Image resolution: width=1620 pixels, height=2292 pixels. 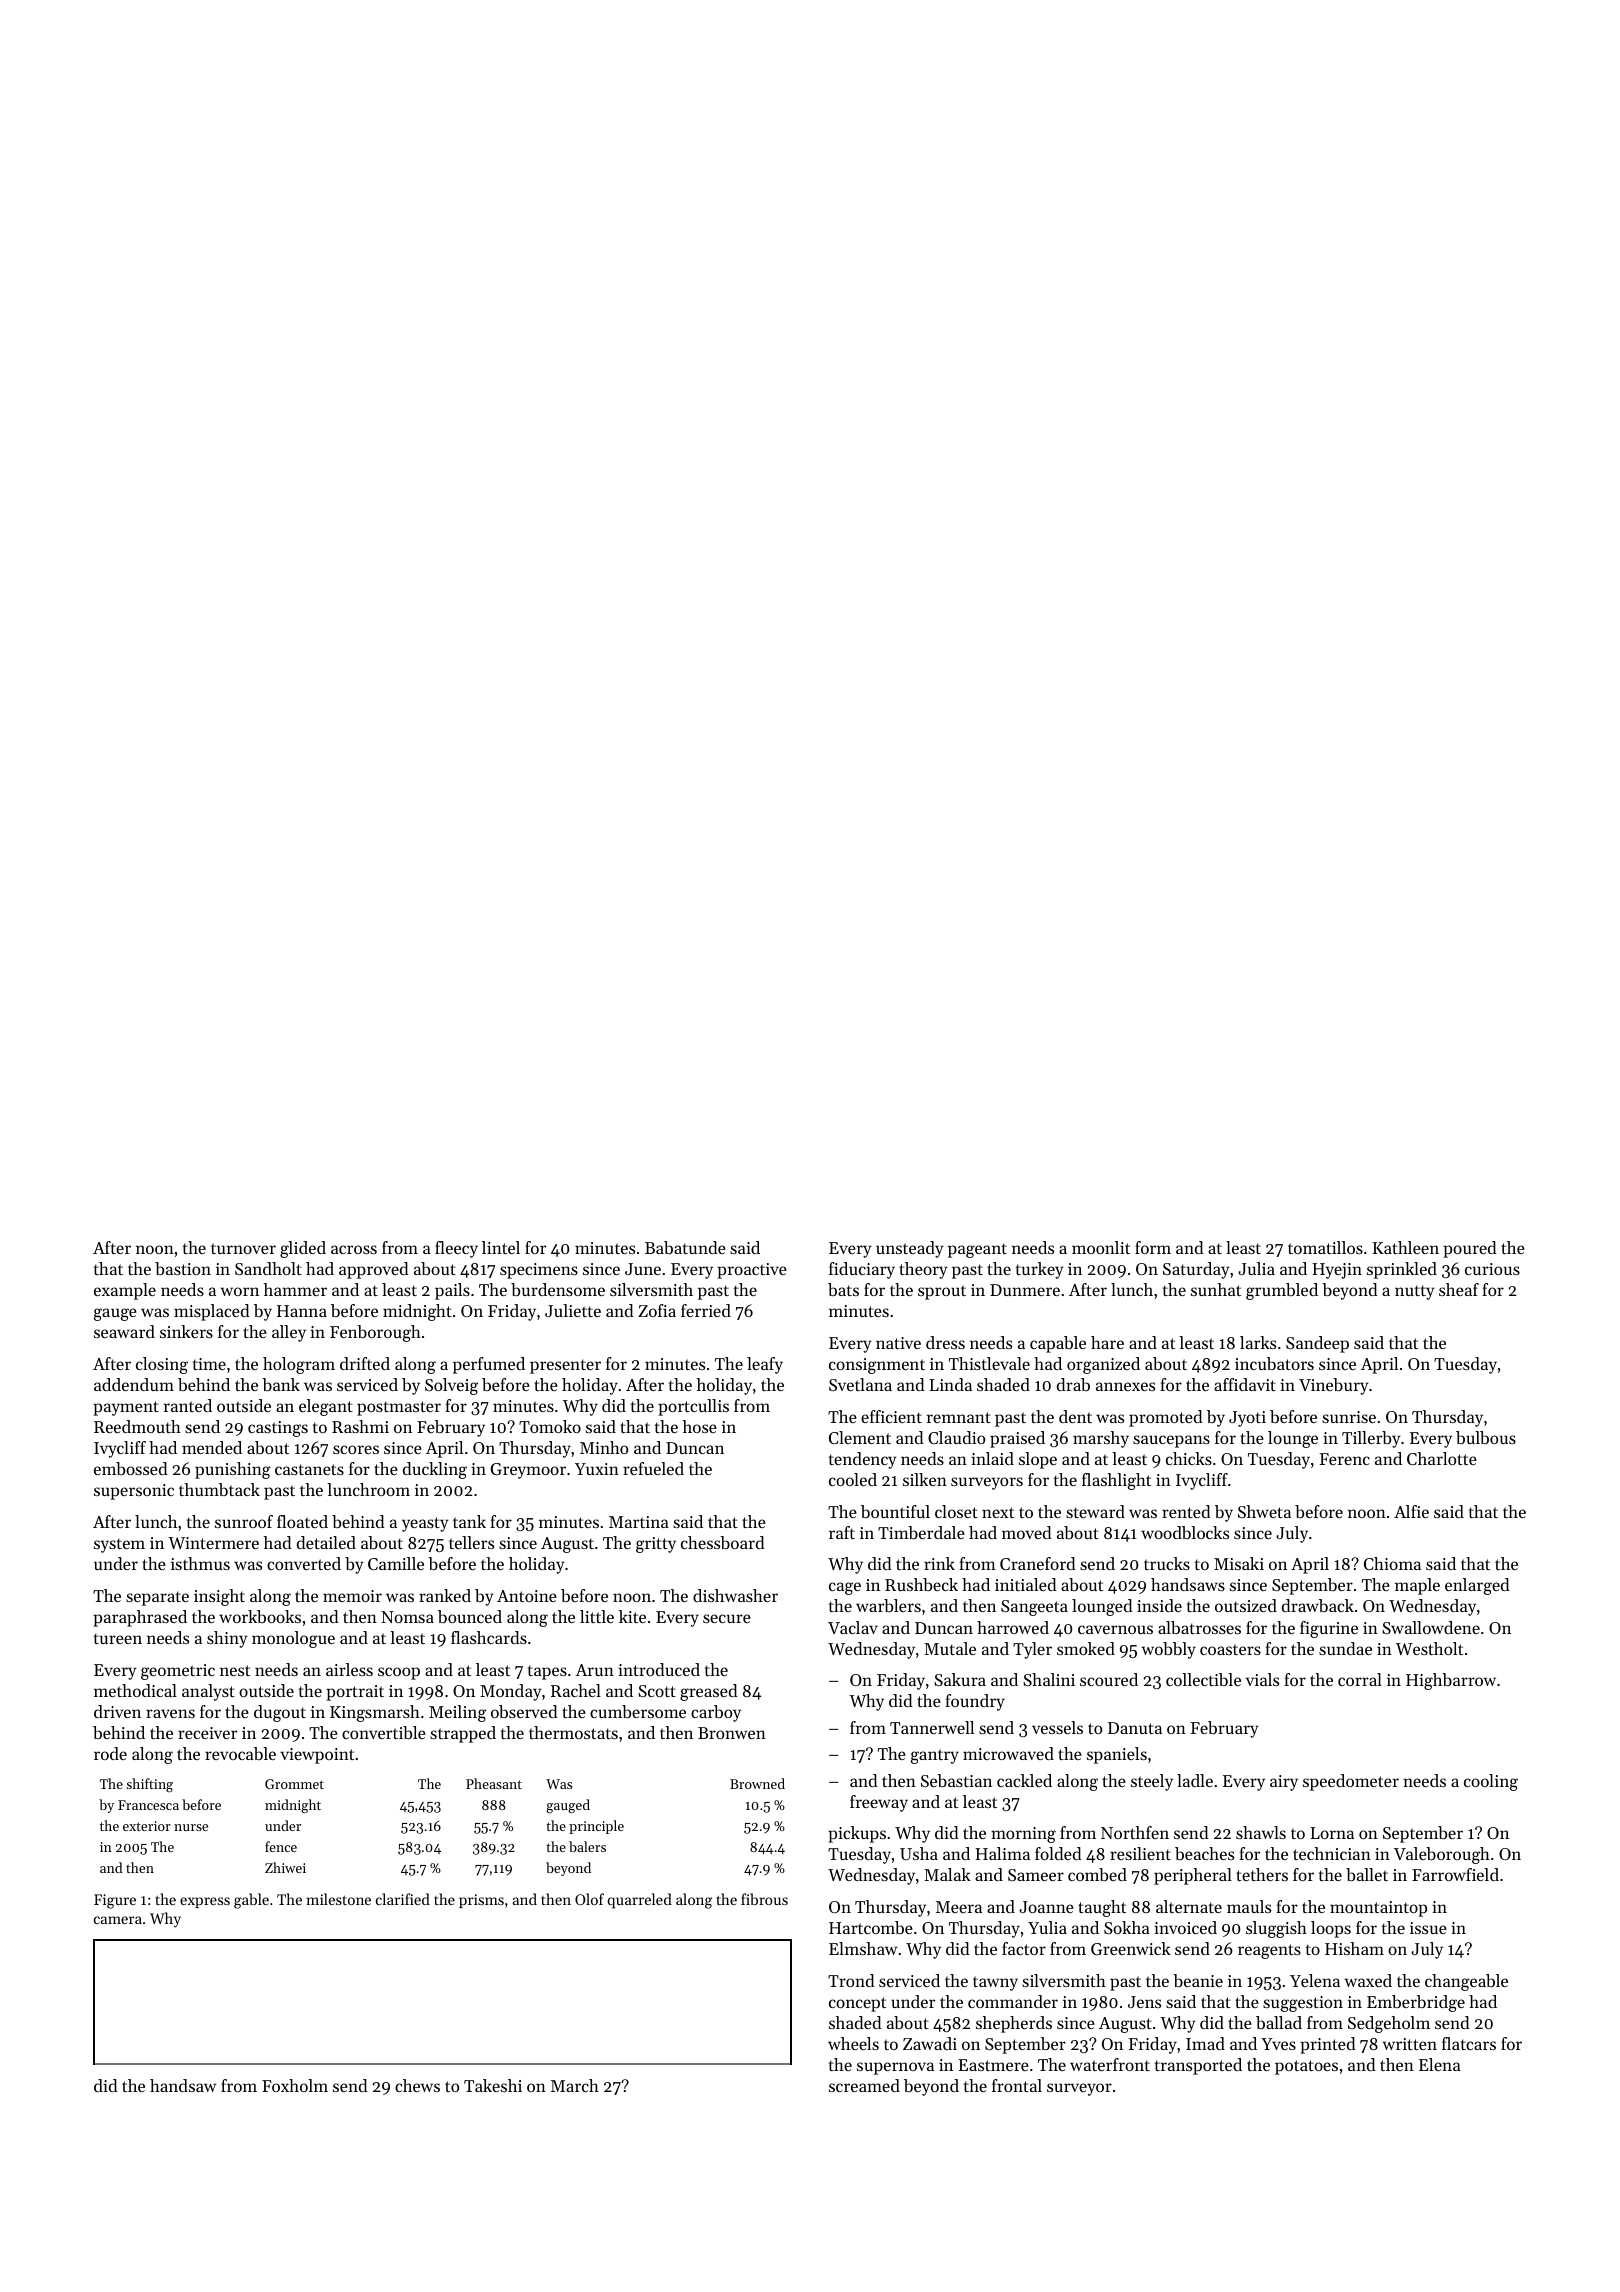 I want to click on Northfen, so click(x=1135, y=1832).
